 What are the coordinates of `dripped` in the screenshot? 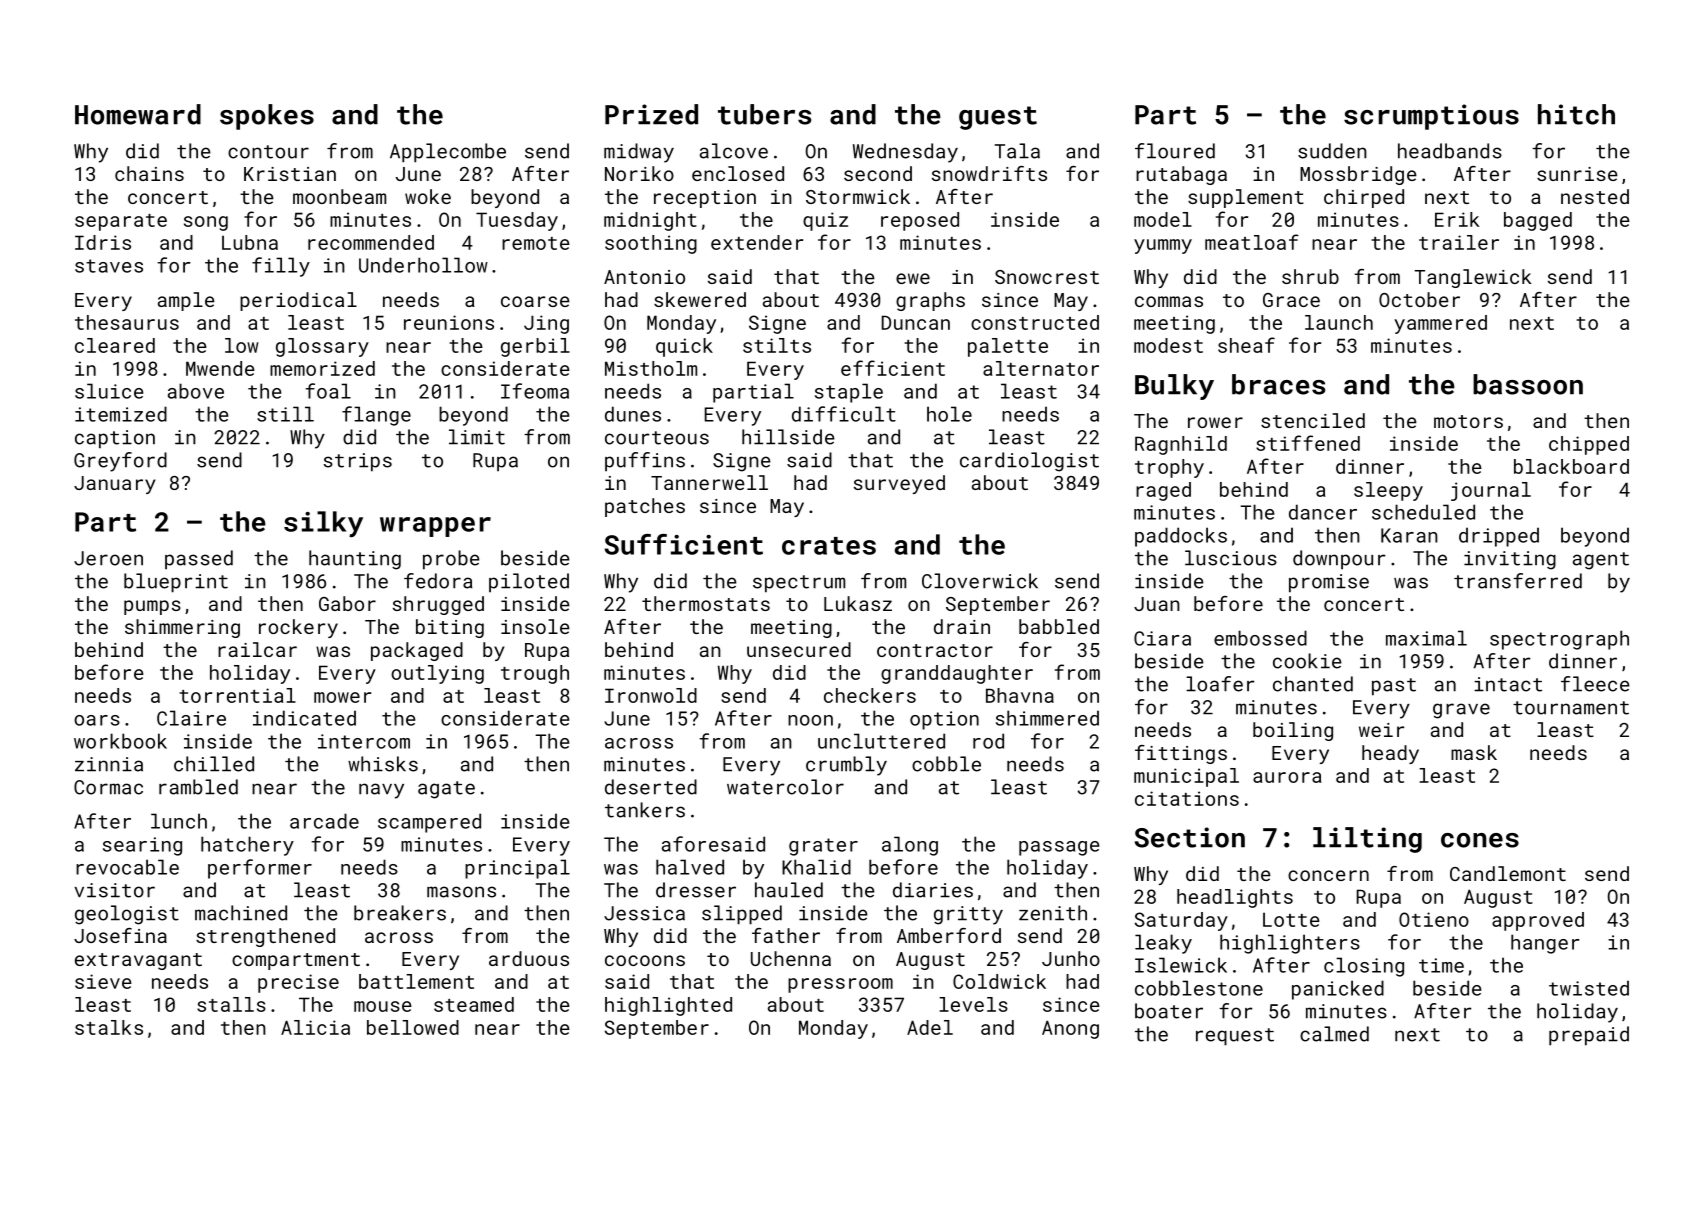 It's located at (1499, 537).
